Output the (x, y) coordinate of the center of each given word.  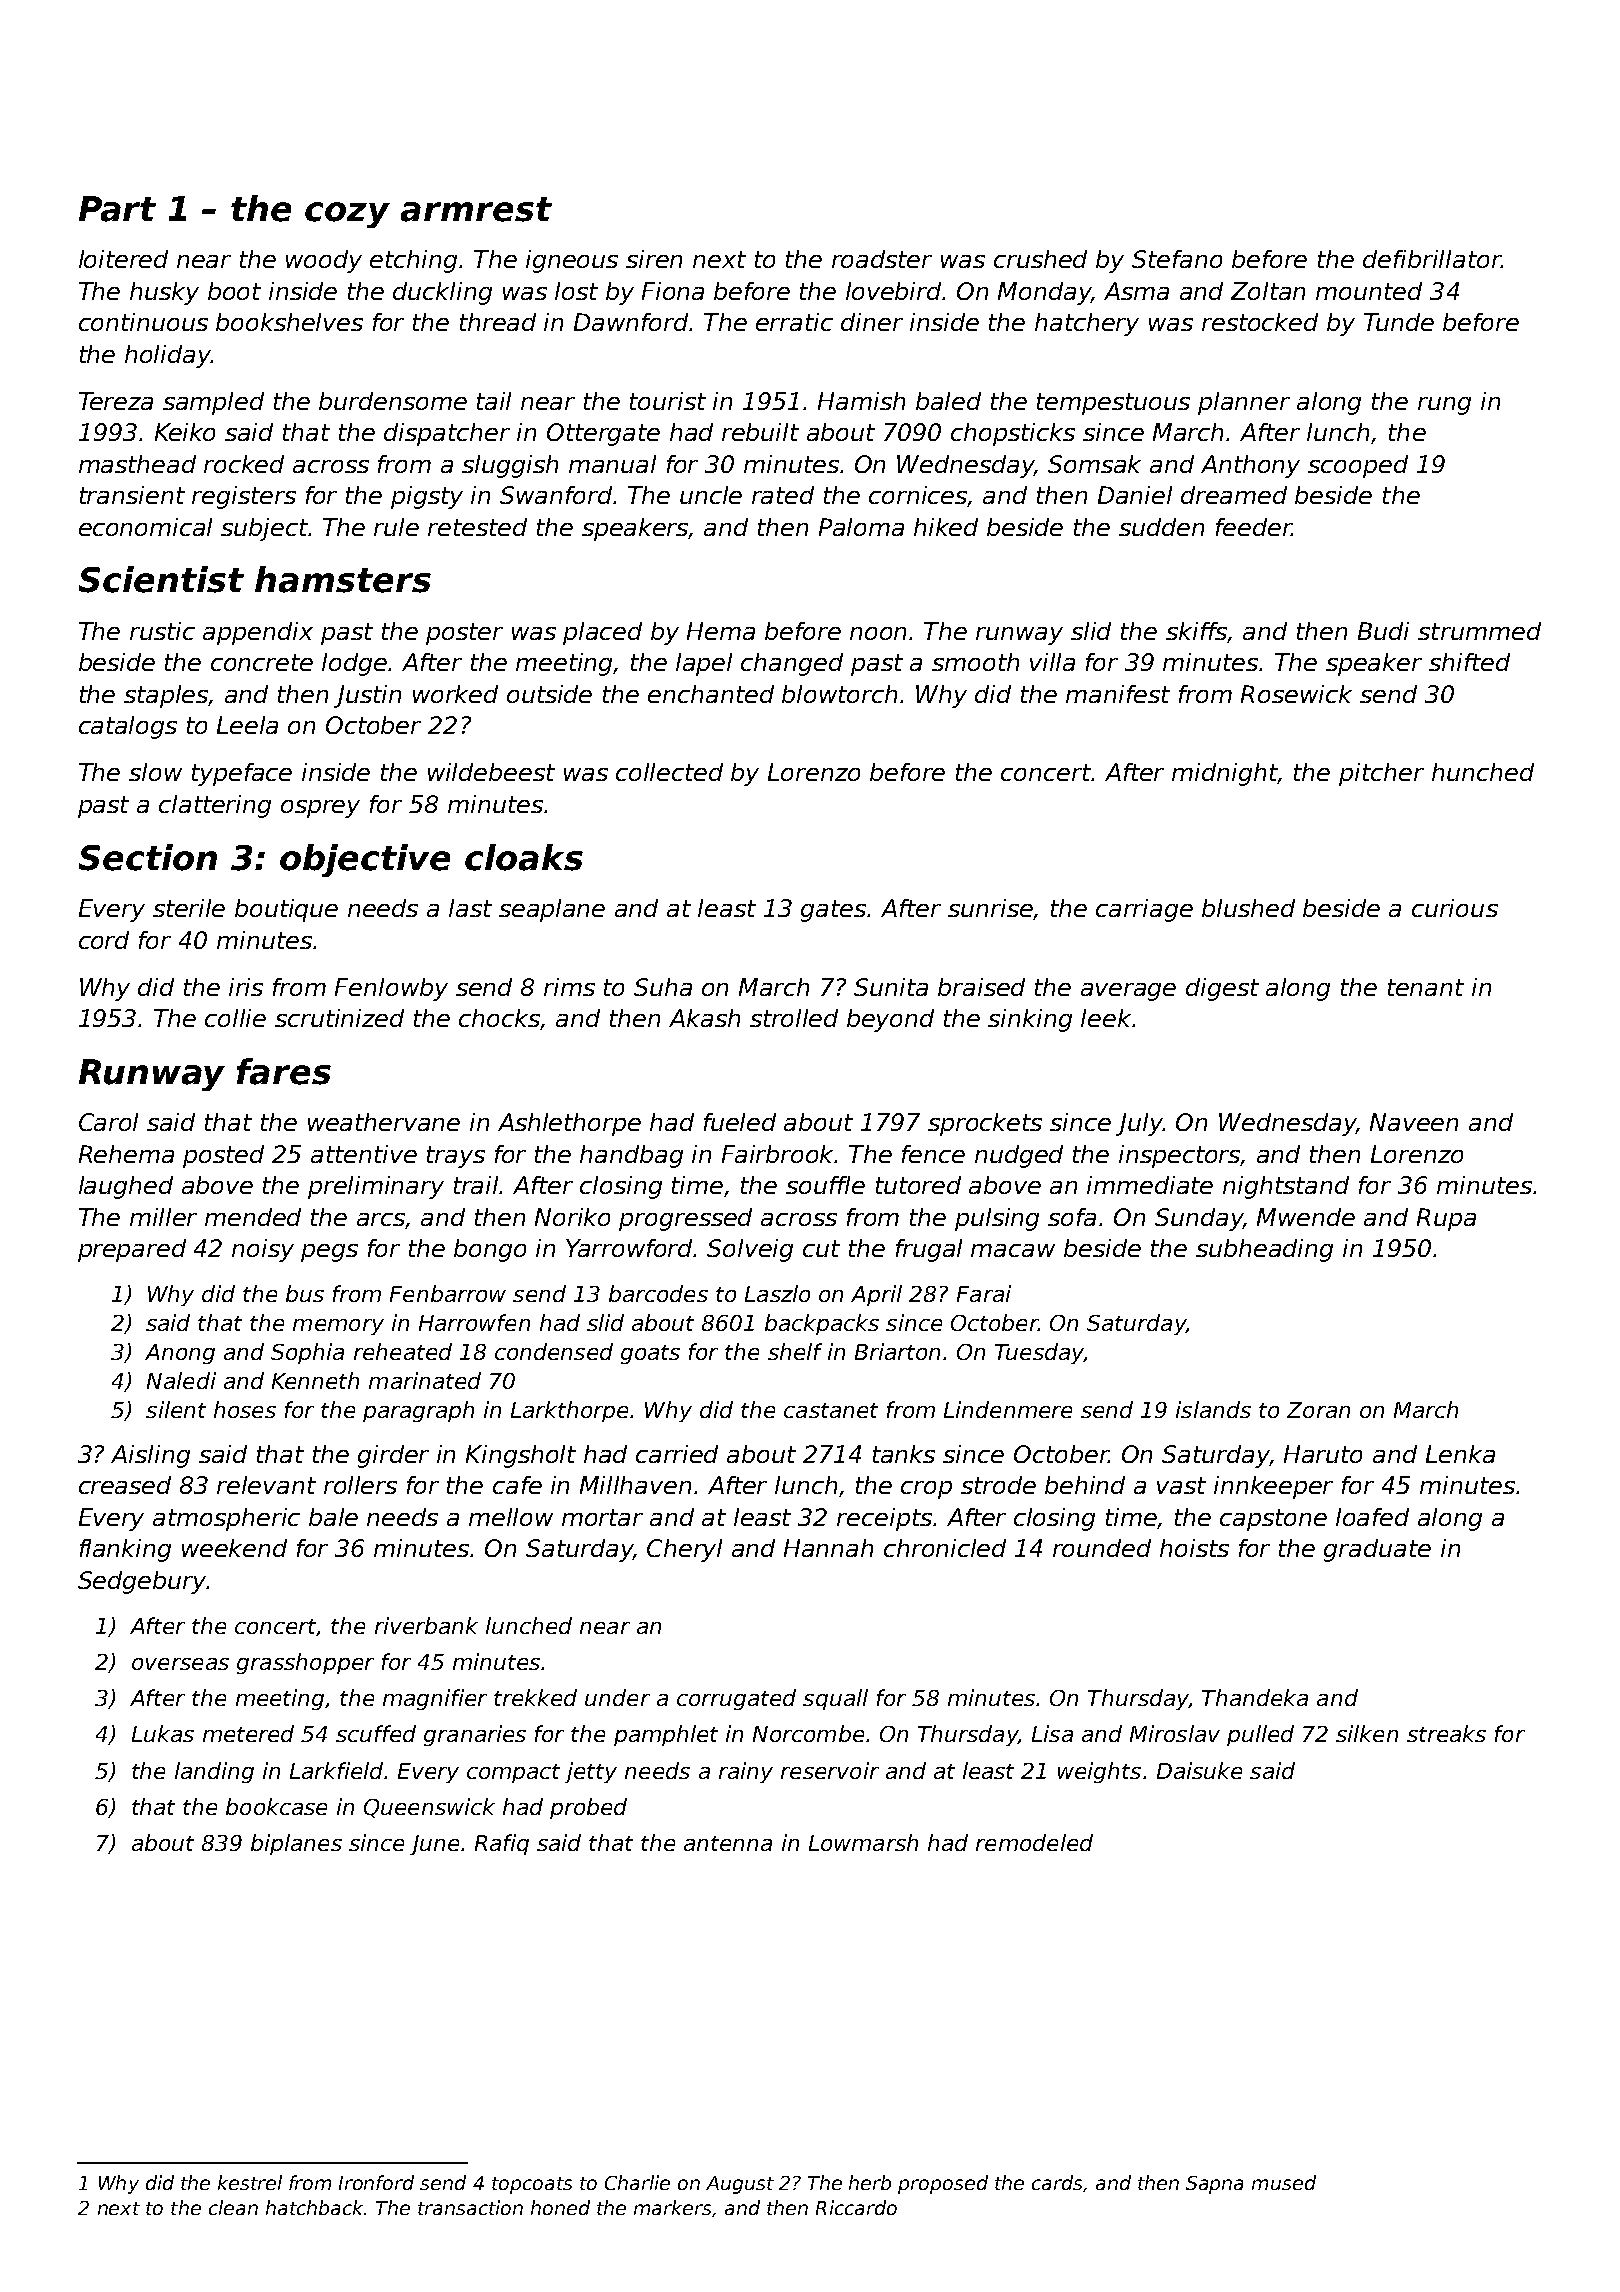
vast (1181, 1485)
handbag (631, 1156)
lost (576, 291)
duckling (442, 293)
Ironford (376, 2182)
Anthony (1250, 466)
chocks (500, 1019)
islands (1213, 1409)
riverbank (426, 1625)
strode (998, 1485)
